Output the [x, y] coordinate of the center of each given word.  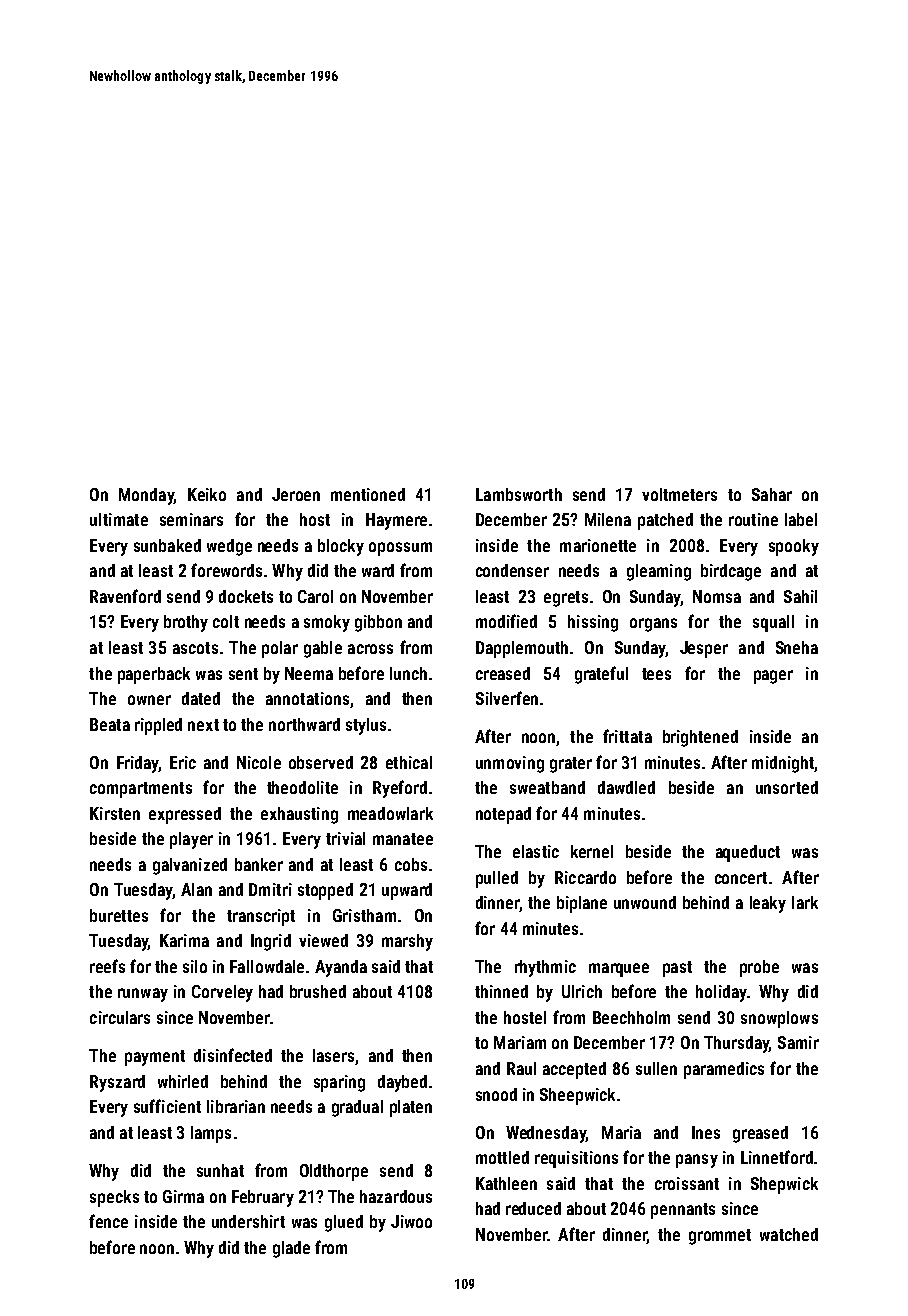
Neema [309, 673]
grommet [720, 1237]
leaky [768, 904]
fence [108, 1221]
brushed [318, 991]
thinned [501, 991]
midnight [783, 764]
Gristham [364, 915]
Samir [798, 1042]
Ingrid [271, 942]
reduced [533, 1208]
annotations [307, 698]
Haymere [396, 521]
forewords [226, 570]
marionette [598, 545]
